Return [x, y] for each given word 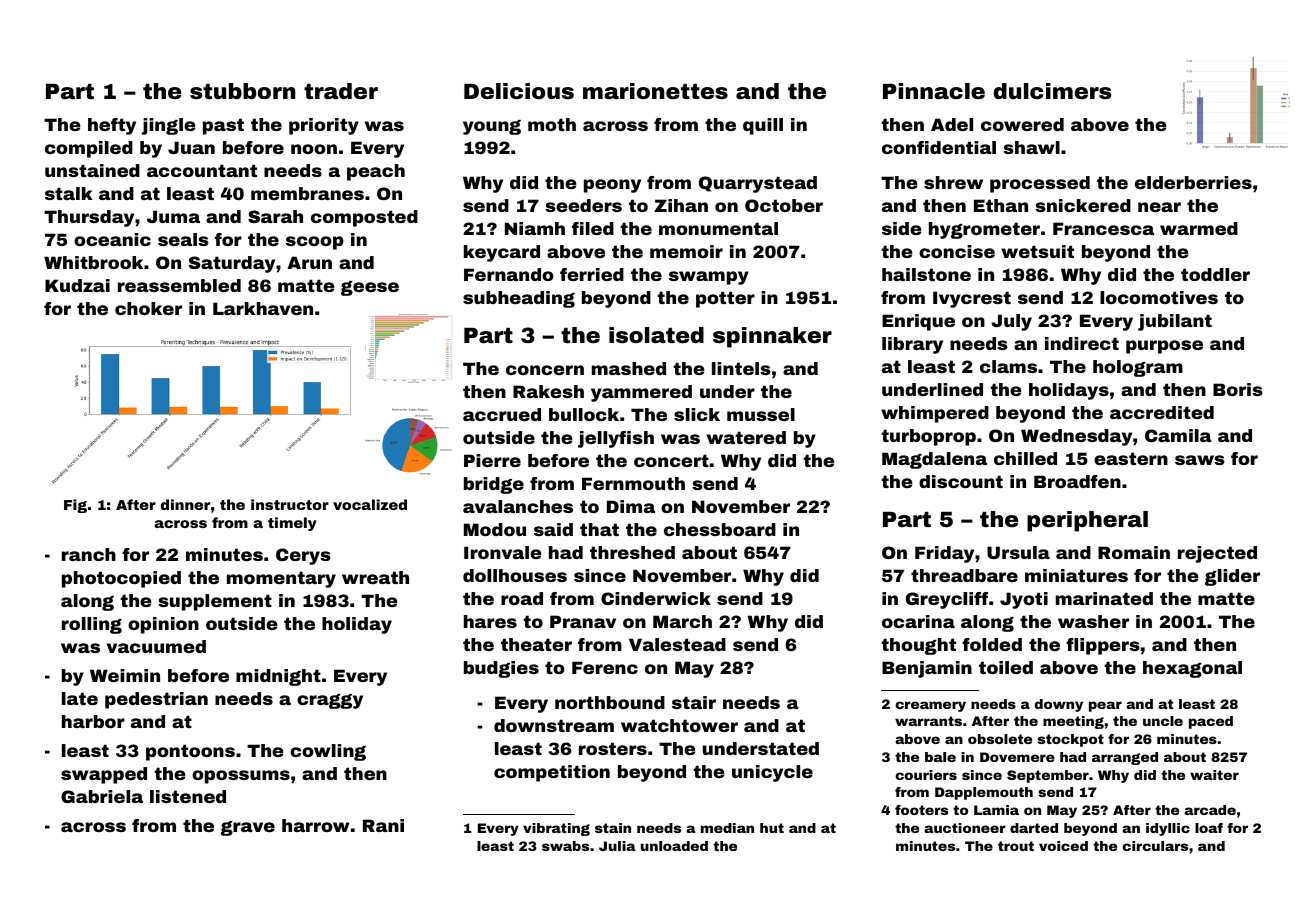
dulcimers [1052, 91]
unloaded [674, 846]
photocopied [121, 579]
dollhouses [515, 575]
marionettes [655, 91]
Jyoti [1024, 600]
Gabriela [102, 796]
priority [324, 126]
